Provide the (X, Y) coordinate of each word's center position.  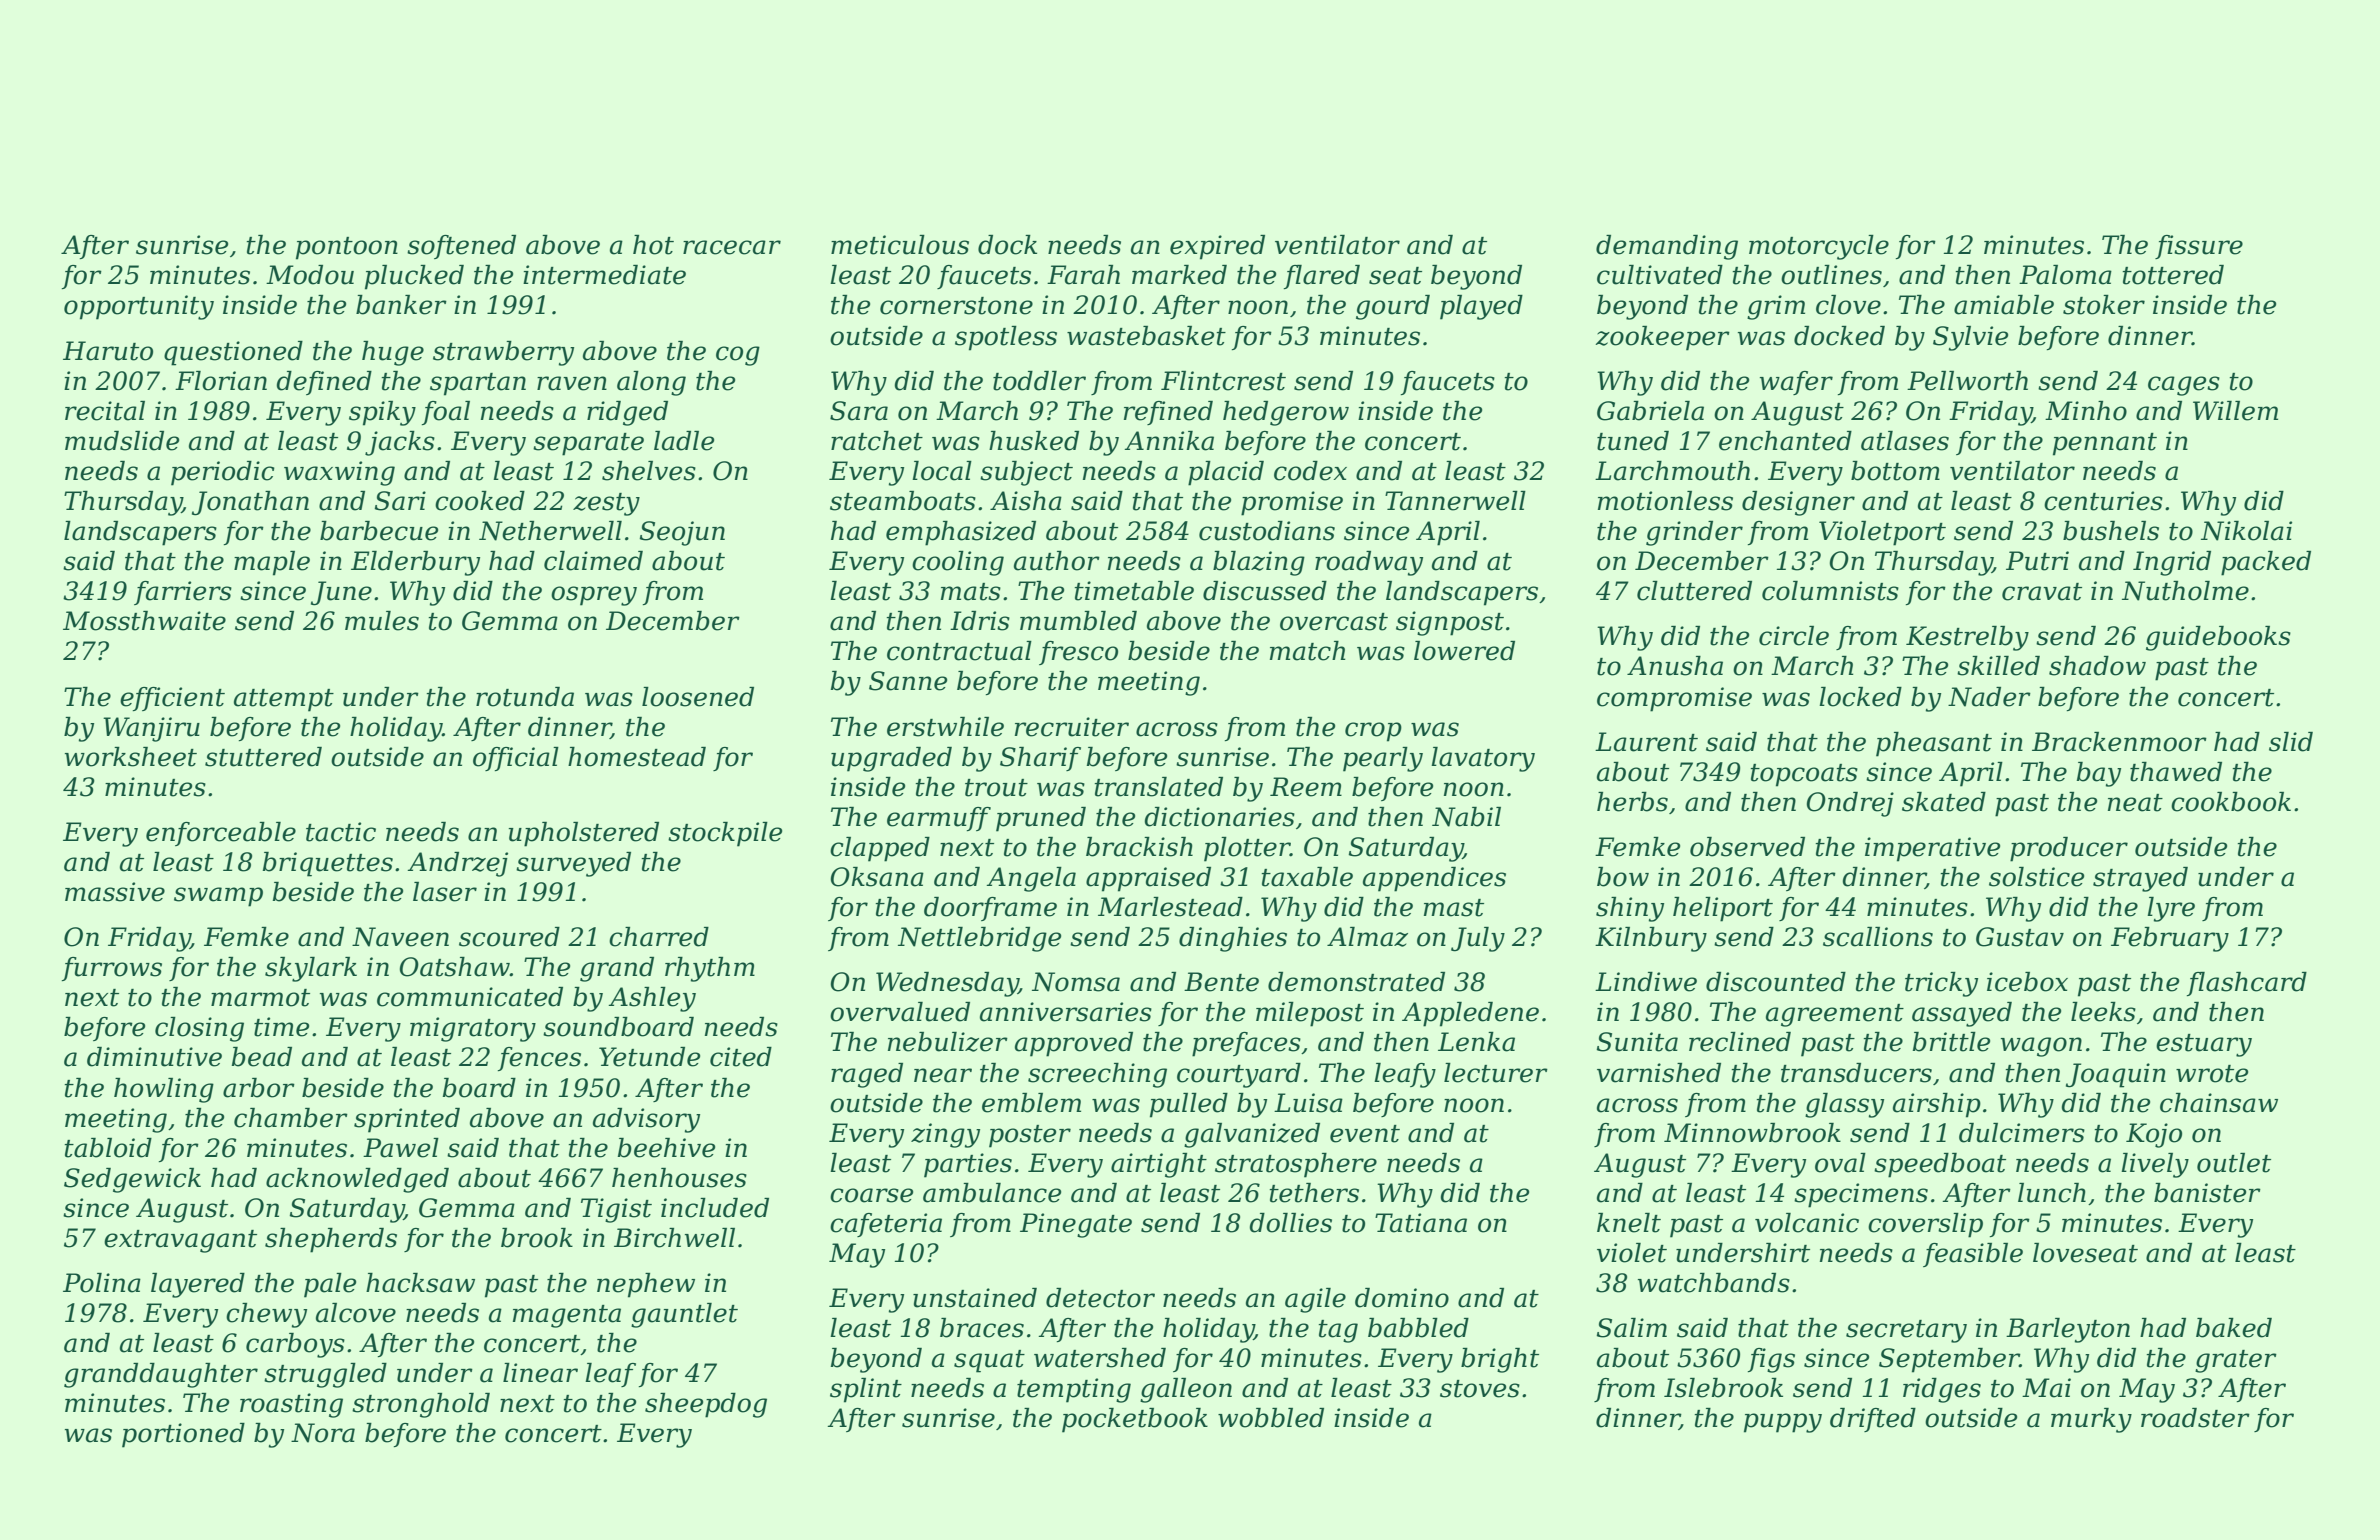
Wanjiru (151, 729)
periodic (223, 473)
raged (867, 1075)
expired (1217, 247)
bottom (1895, 471)
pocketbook (1135, 1420)
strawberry (503, 353)
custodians (1267, 531)
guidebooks (2218, 638)
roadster (2195, 1418)
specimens (1861, 1195)
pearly (1383, 759)
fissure (2199, 247)
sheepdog (706, 1405)
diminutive (154, 1057)
